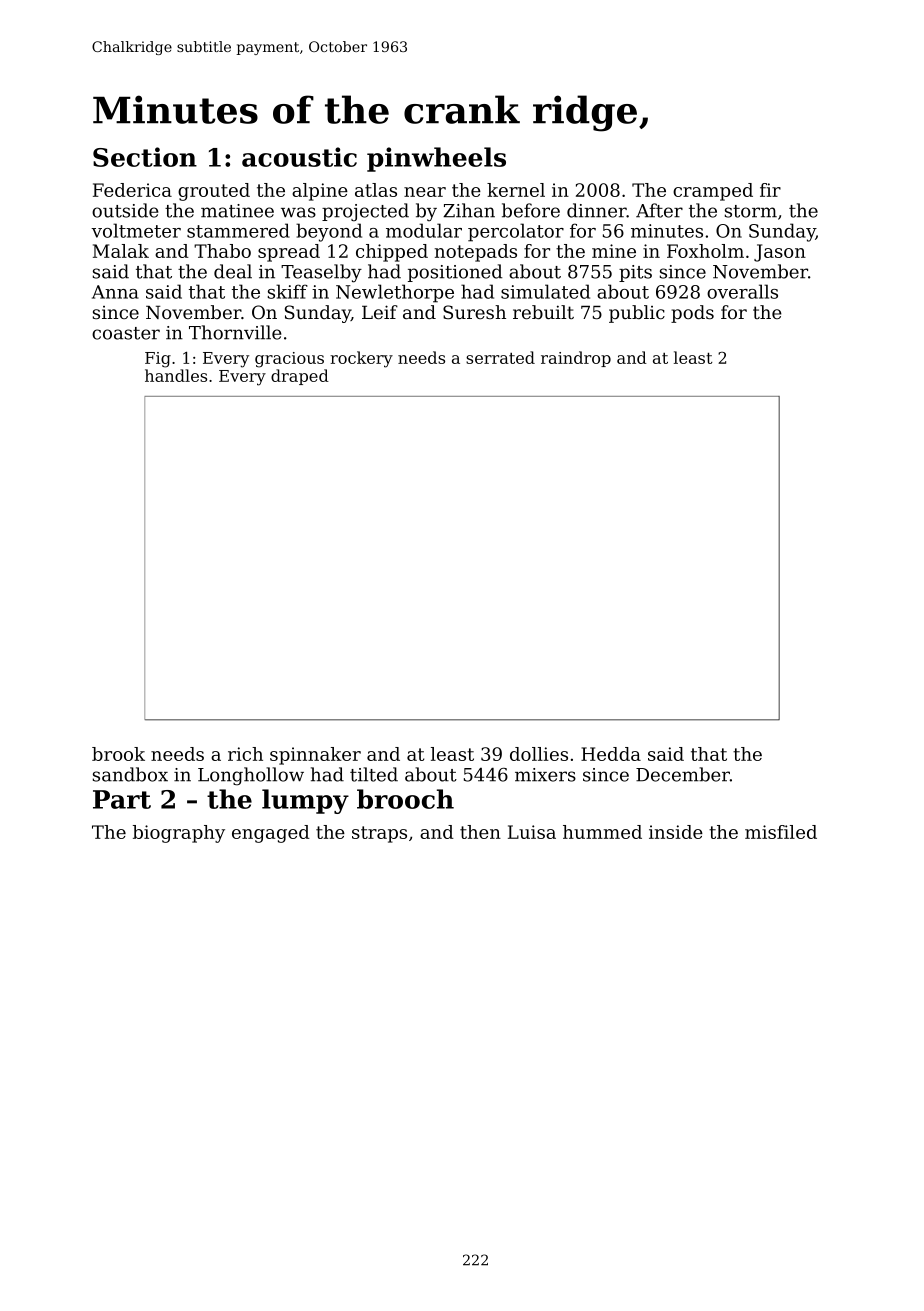 Image resolution: width=924 pixels, height=1311 pixels. I want to click on Part, so click(122, 799).
